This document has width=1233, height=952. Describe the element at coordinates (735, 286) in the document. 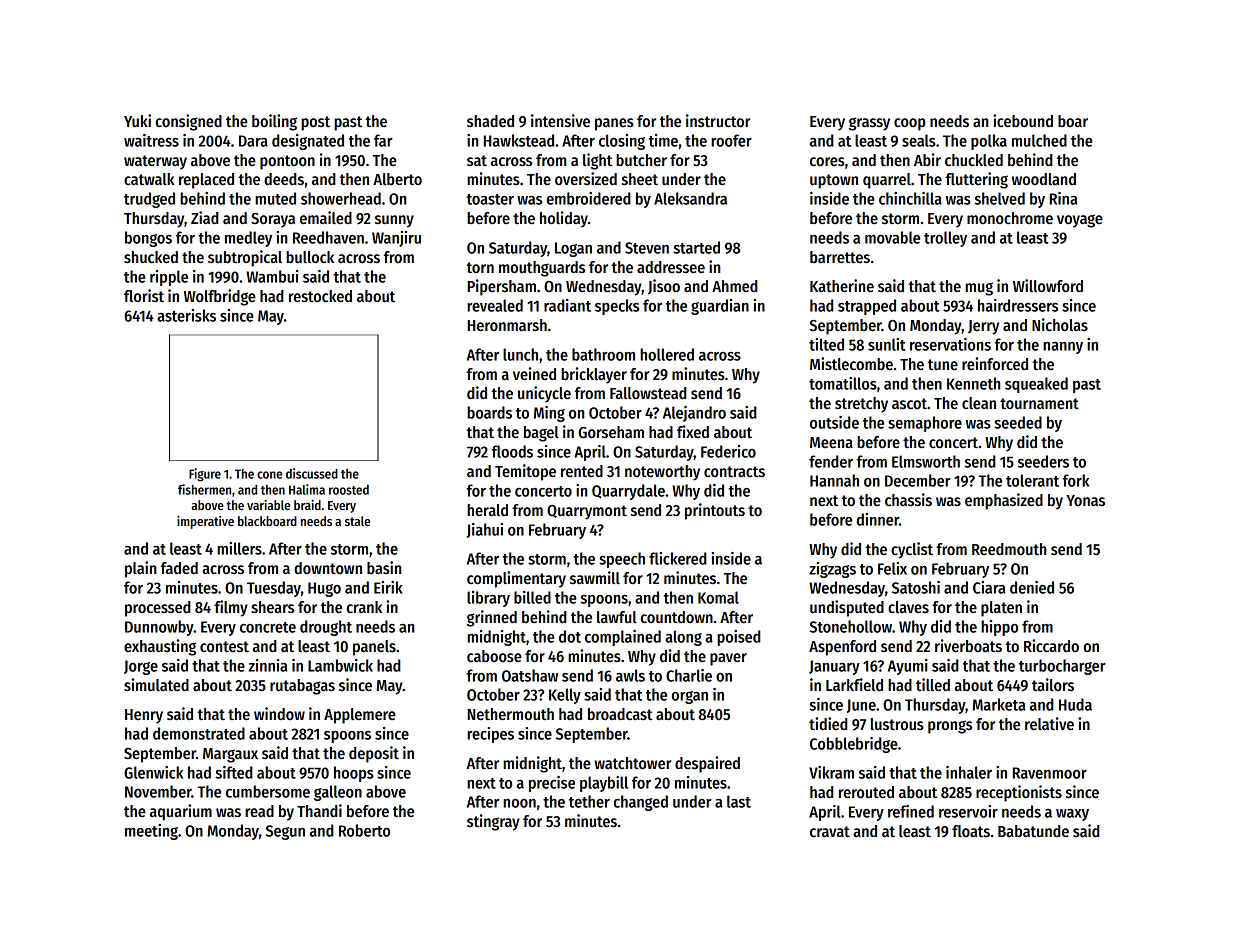

I see `Ahmed` at that location.
